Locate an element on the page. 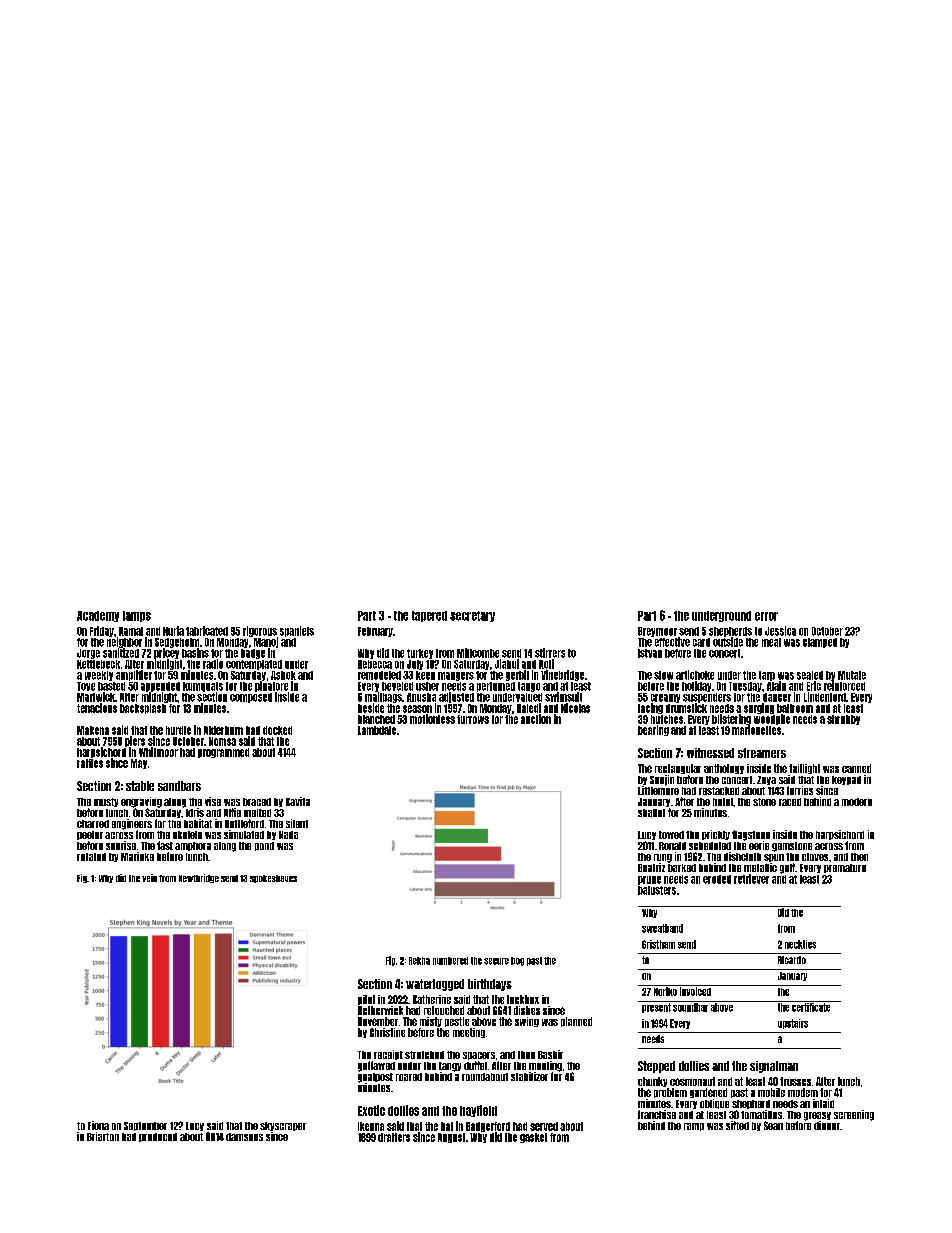 The width and height of the document is (952, 1233). error is located at coordinates (766, 616).
